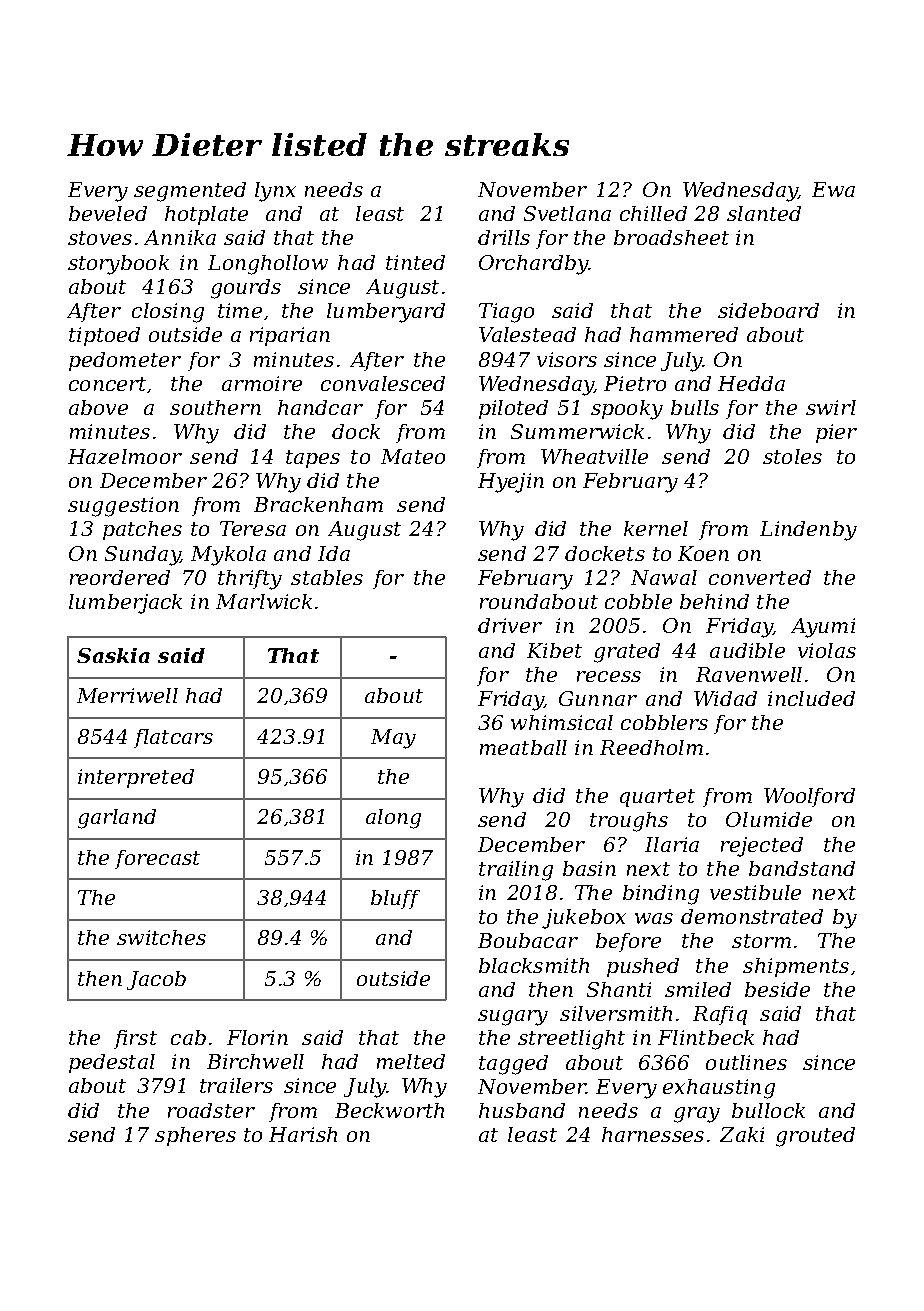  What do you see at coordinates (720, 1015) in the page?
I see `Rafiq` at bounding box center [720, 1015].
